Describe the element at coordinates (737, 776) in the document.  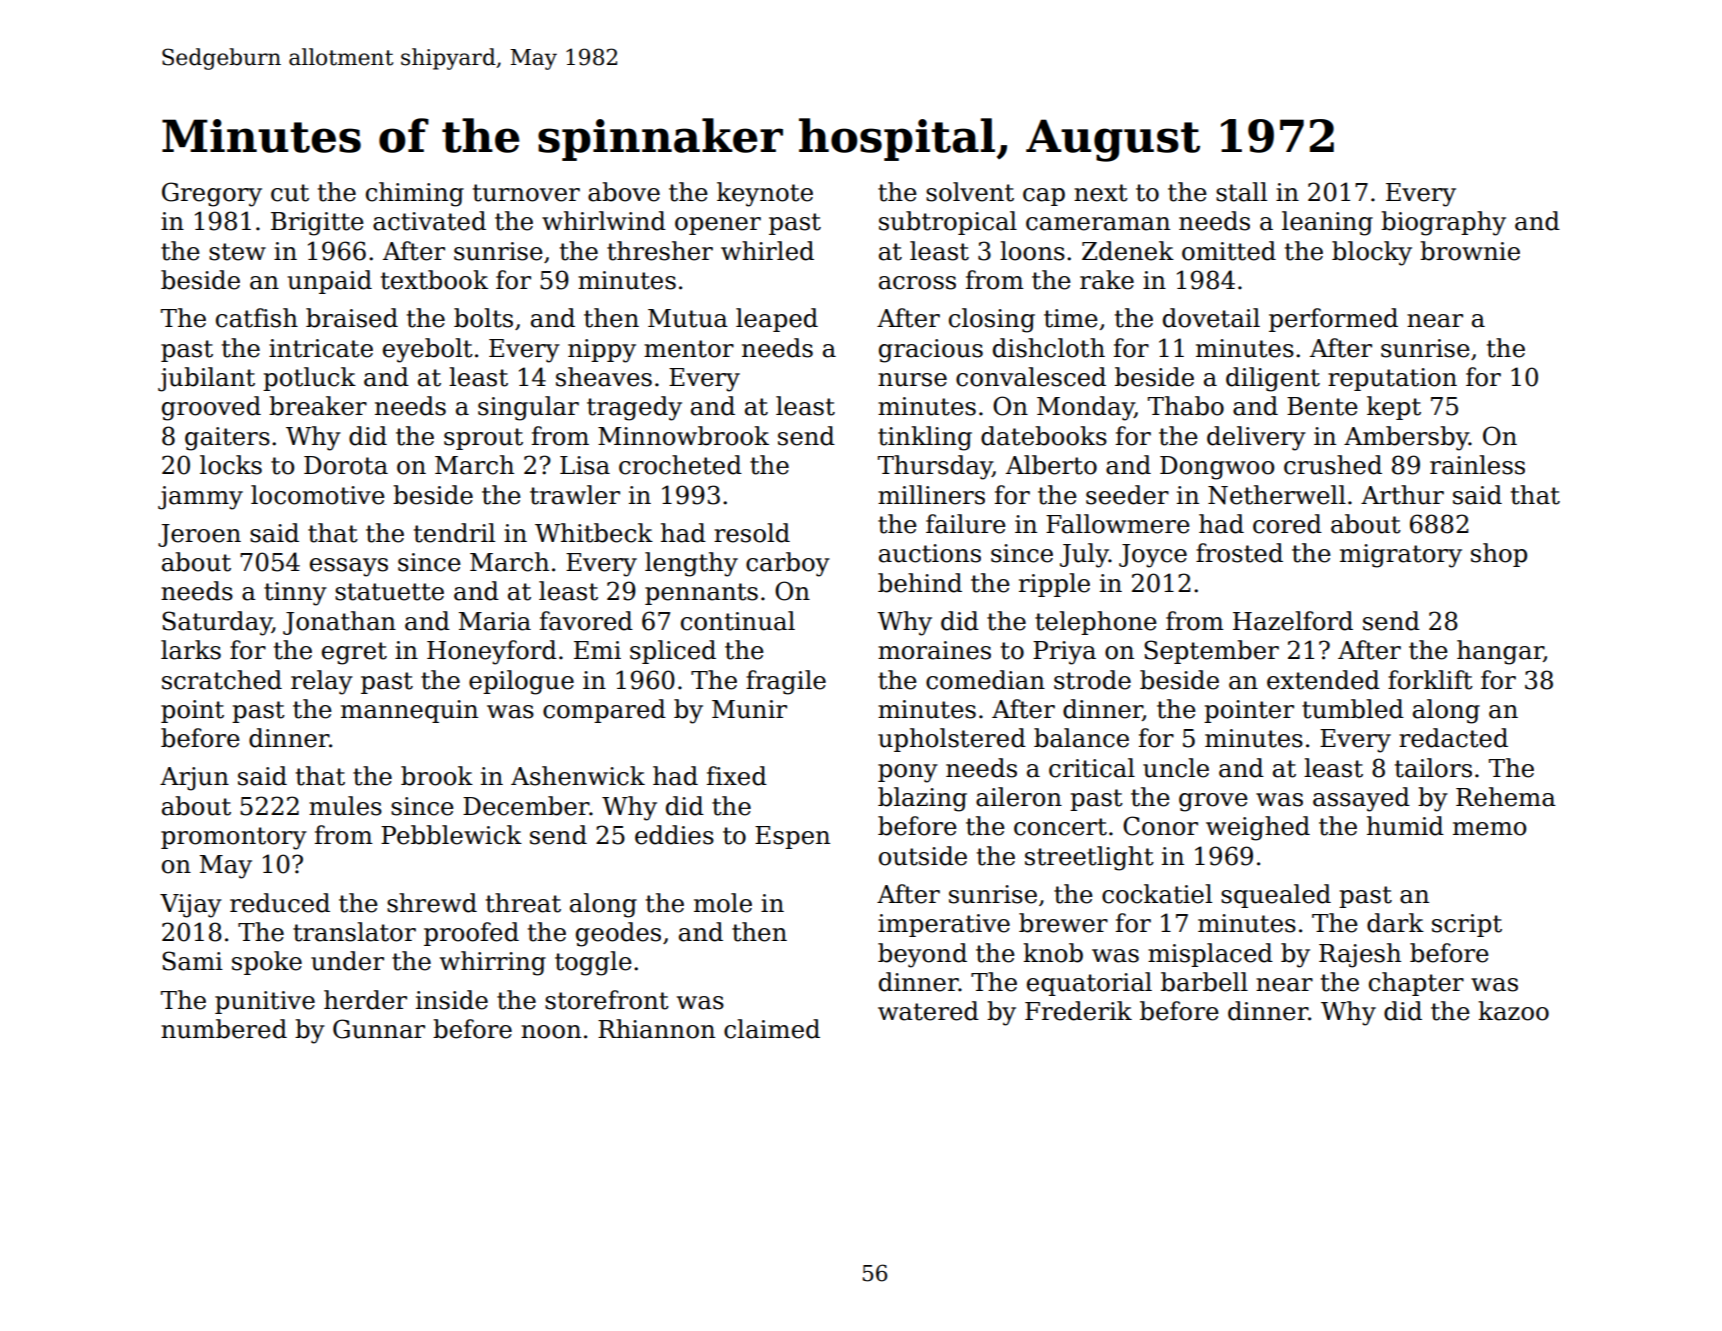
I see `fixed` at that location.
